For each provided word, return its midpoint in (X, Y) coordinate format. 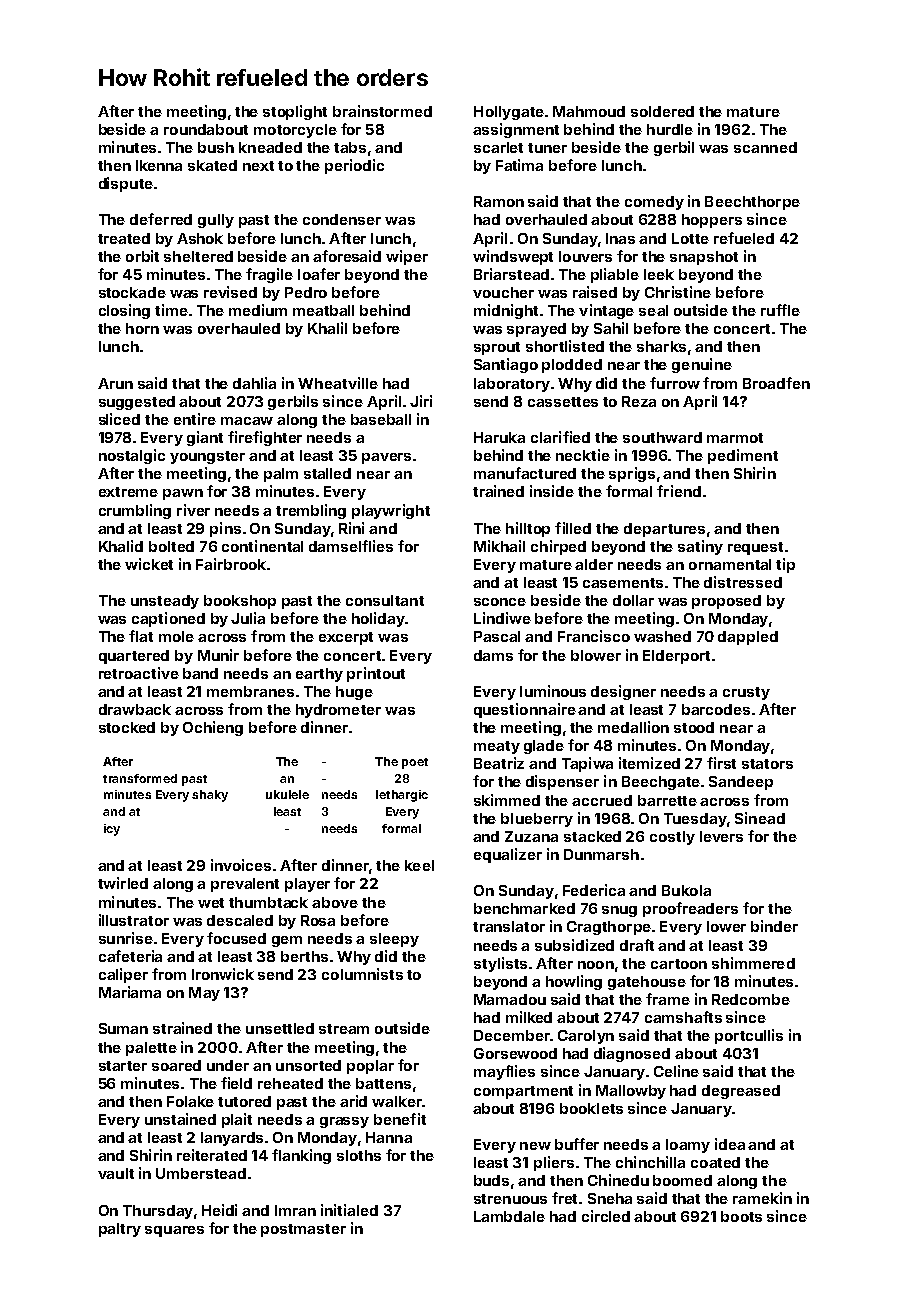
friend (679, 491)
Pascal (497, 636)
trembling (311, 511)
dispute (126, 184)
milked (529, 1017)
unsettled (280, 1028)
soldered (662, 111)
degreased (741, 1092)
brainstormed (382, 111)
